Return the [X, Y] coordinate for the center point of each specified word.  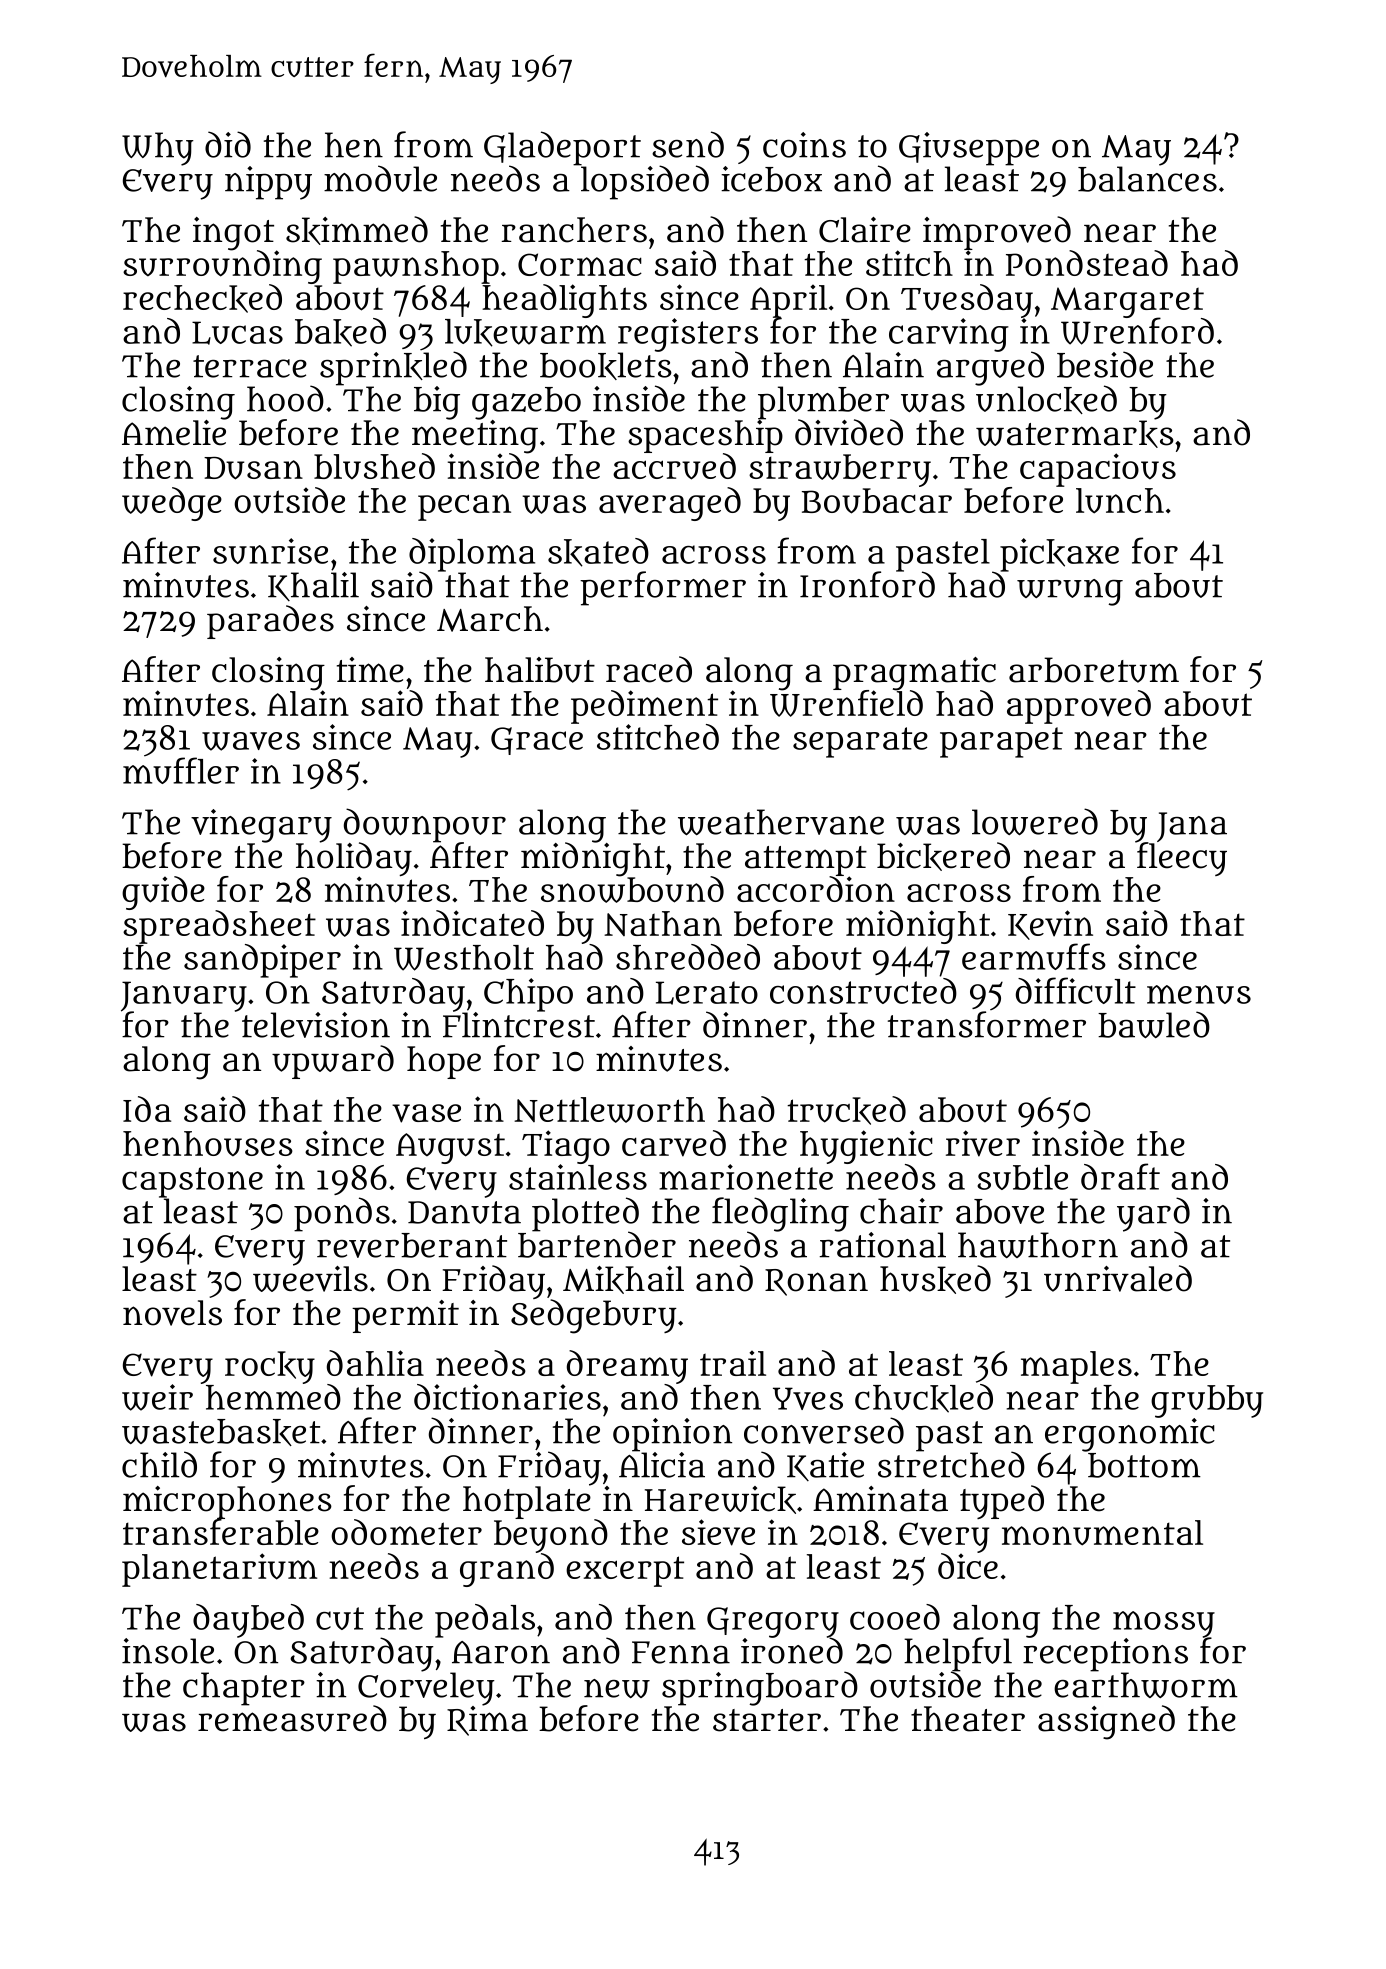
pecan [464, 507]
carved [674, 1143]
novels [172, 1313]
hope [444, 1062]
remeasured [292, 1718]
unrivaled [1118, 1278]
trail [733, 1363]
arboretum [1094, 670]
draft [1120, 1176]
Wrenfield [846, 703]
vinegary [261, 826]
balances [1147, 179]
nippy [268, 183]
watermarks [1075, 434]
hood [285, 398]
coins [804, 145]
